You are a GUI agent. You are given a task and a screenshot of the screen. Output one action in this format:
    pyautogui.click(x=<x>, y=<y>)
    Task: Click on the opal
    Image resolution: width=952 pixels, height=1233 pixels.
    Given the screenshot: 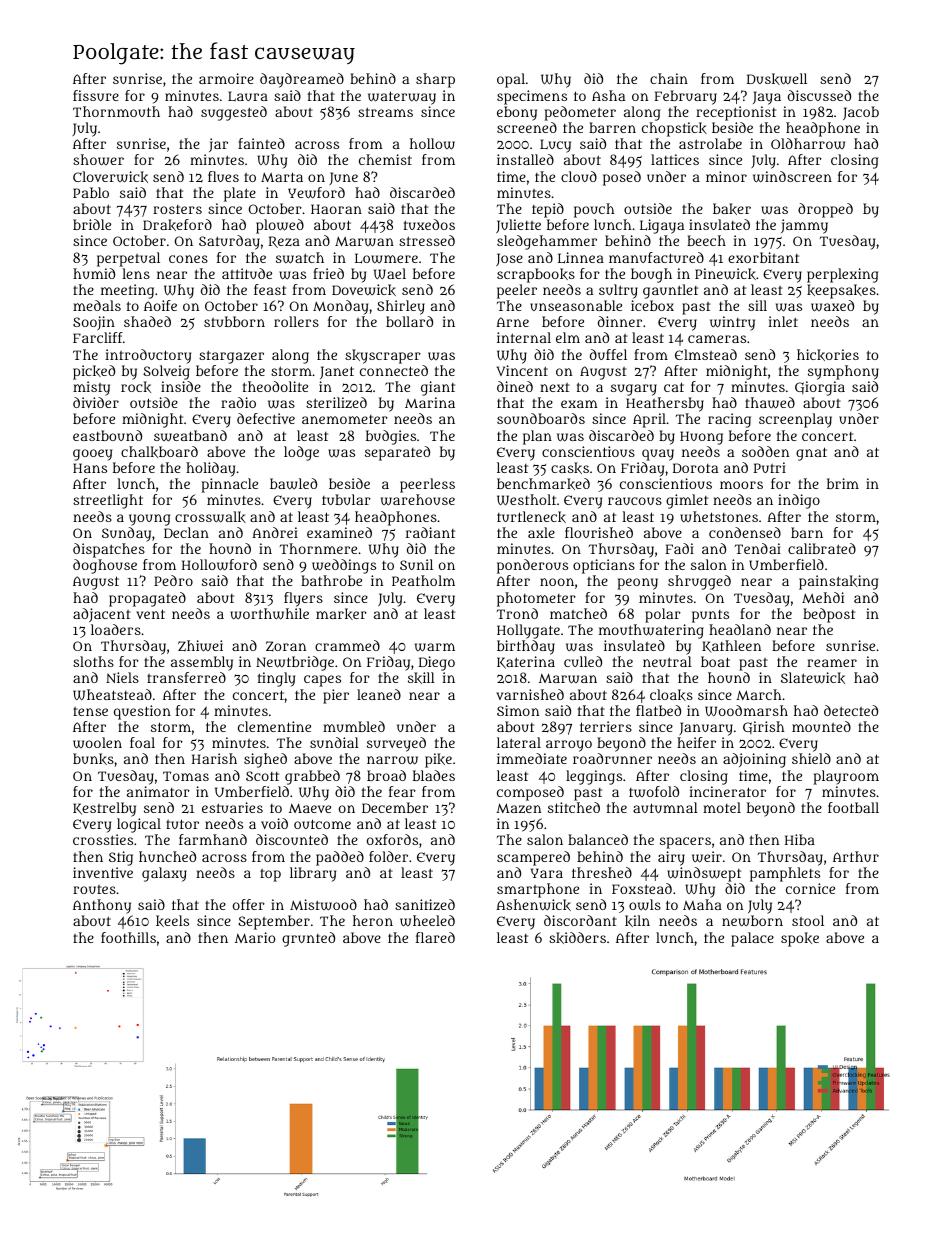 What is the action you would take?
    pyautogui.click(x=511, y=80)
